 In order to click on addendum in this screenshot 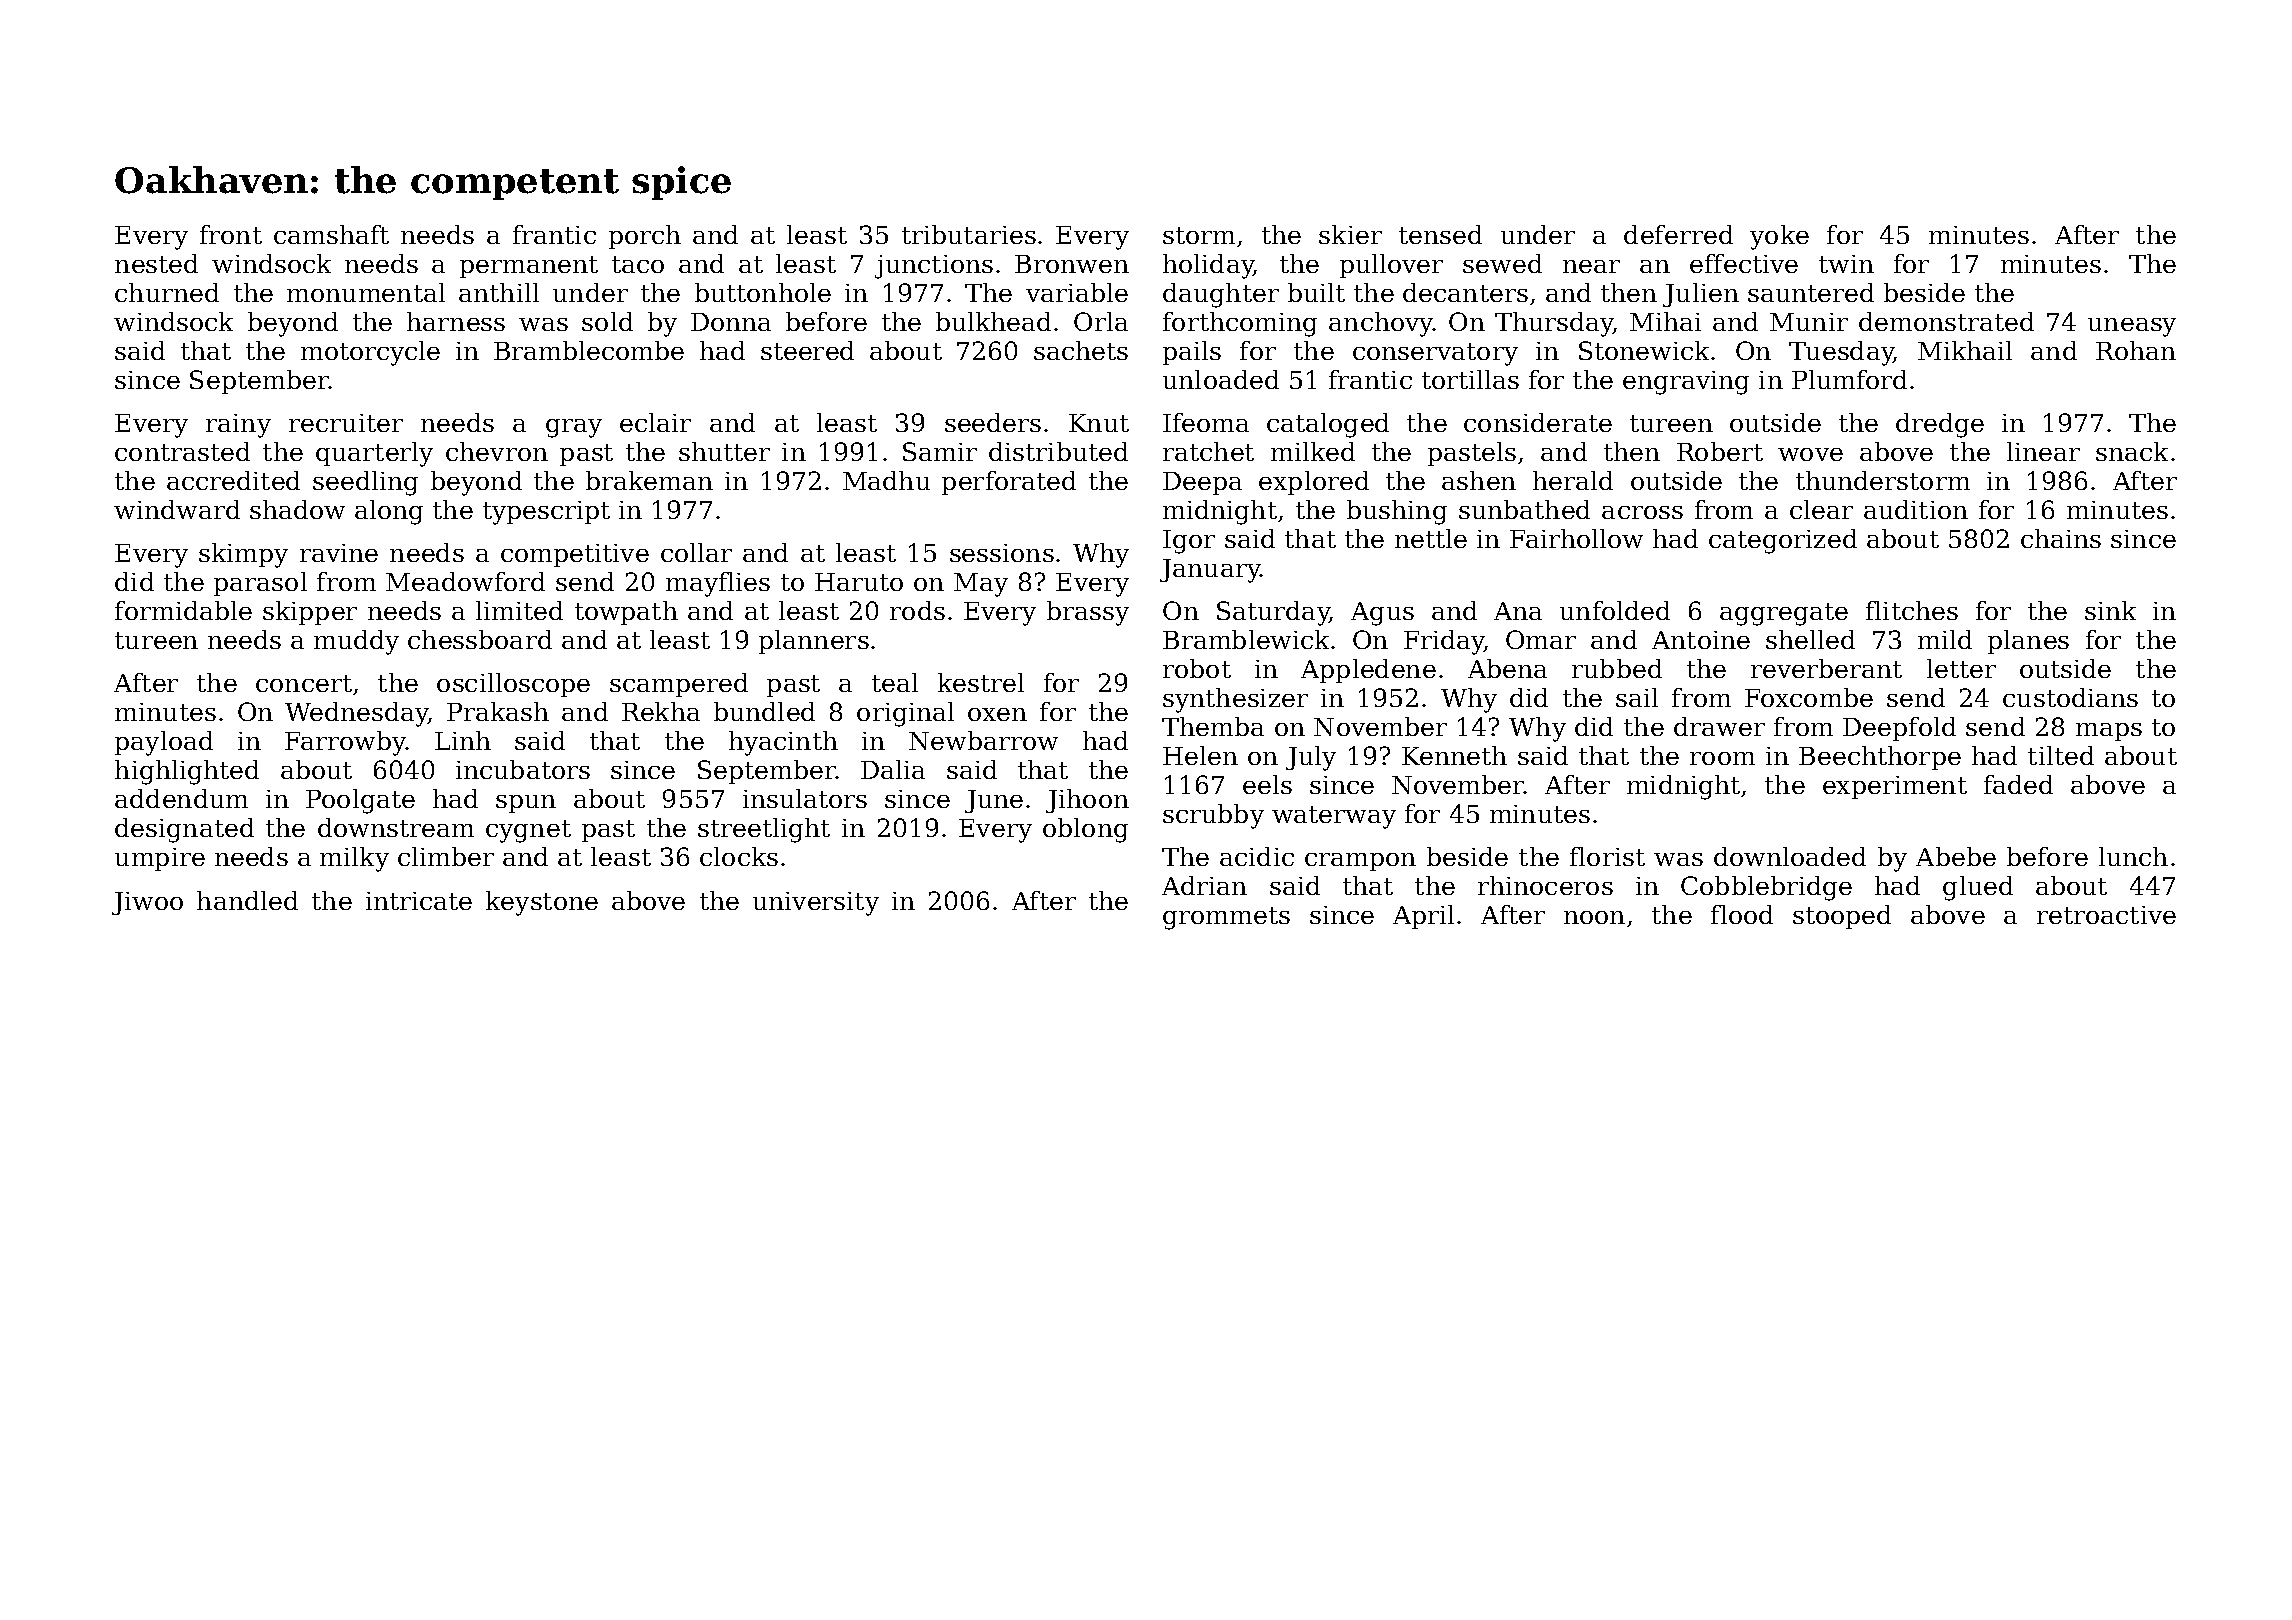, I will do `click(181, 798)`.
